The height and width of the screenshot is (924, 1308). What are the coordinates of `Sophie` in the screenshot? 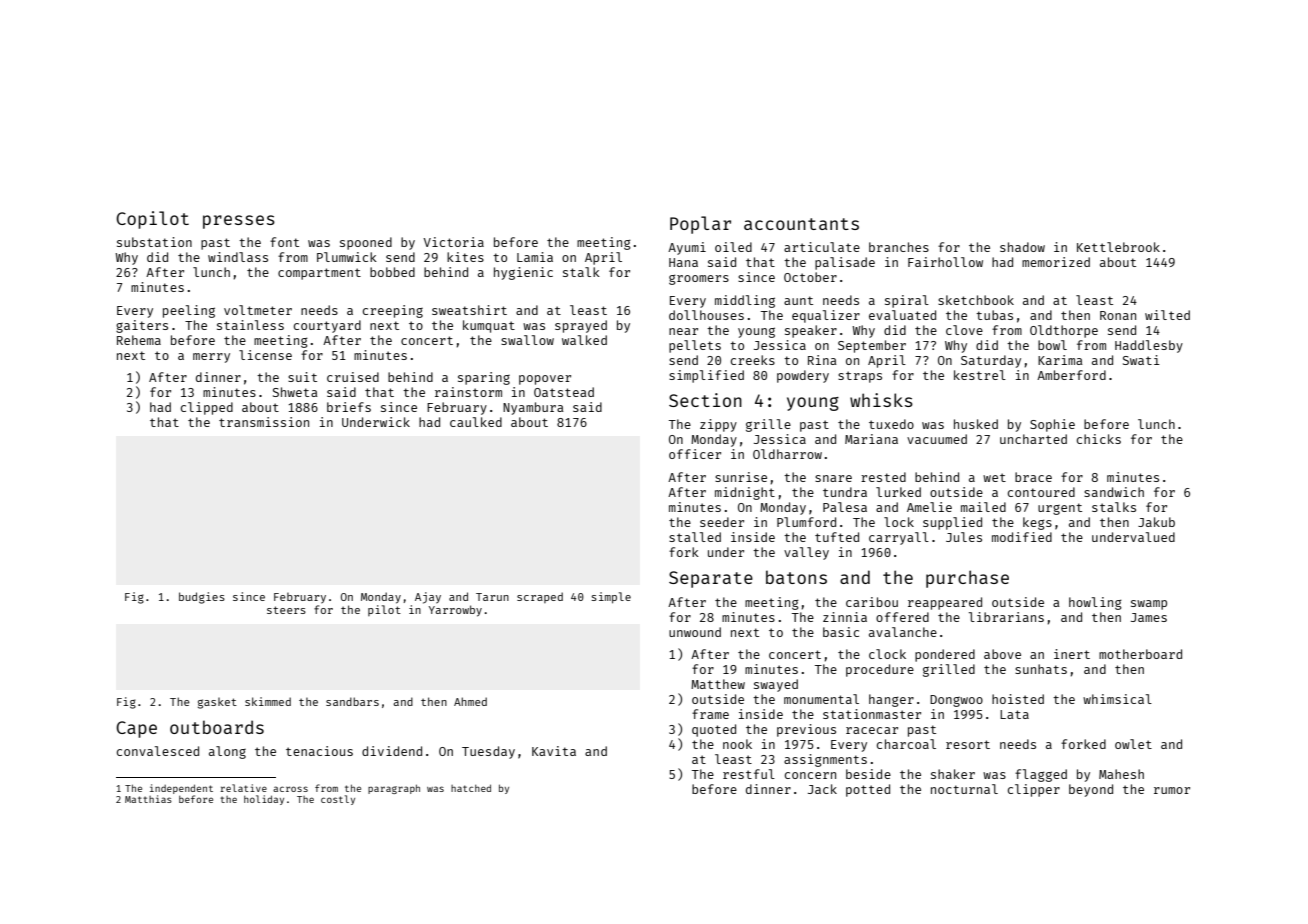 It's located at (1052, 425).
